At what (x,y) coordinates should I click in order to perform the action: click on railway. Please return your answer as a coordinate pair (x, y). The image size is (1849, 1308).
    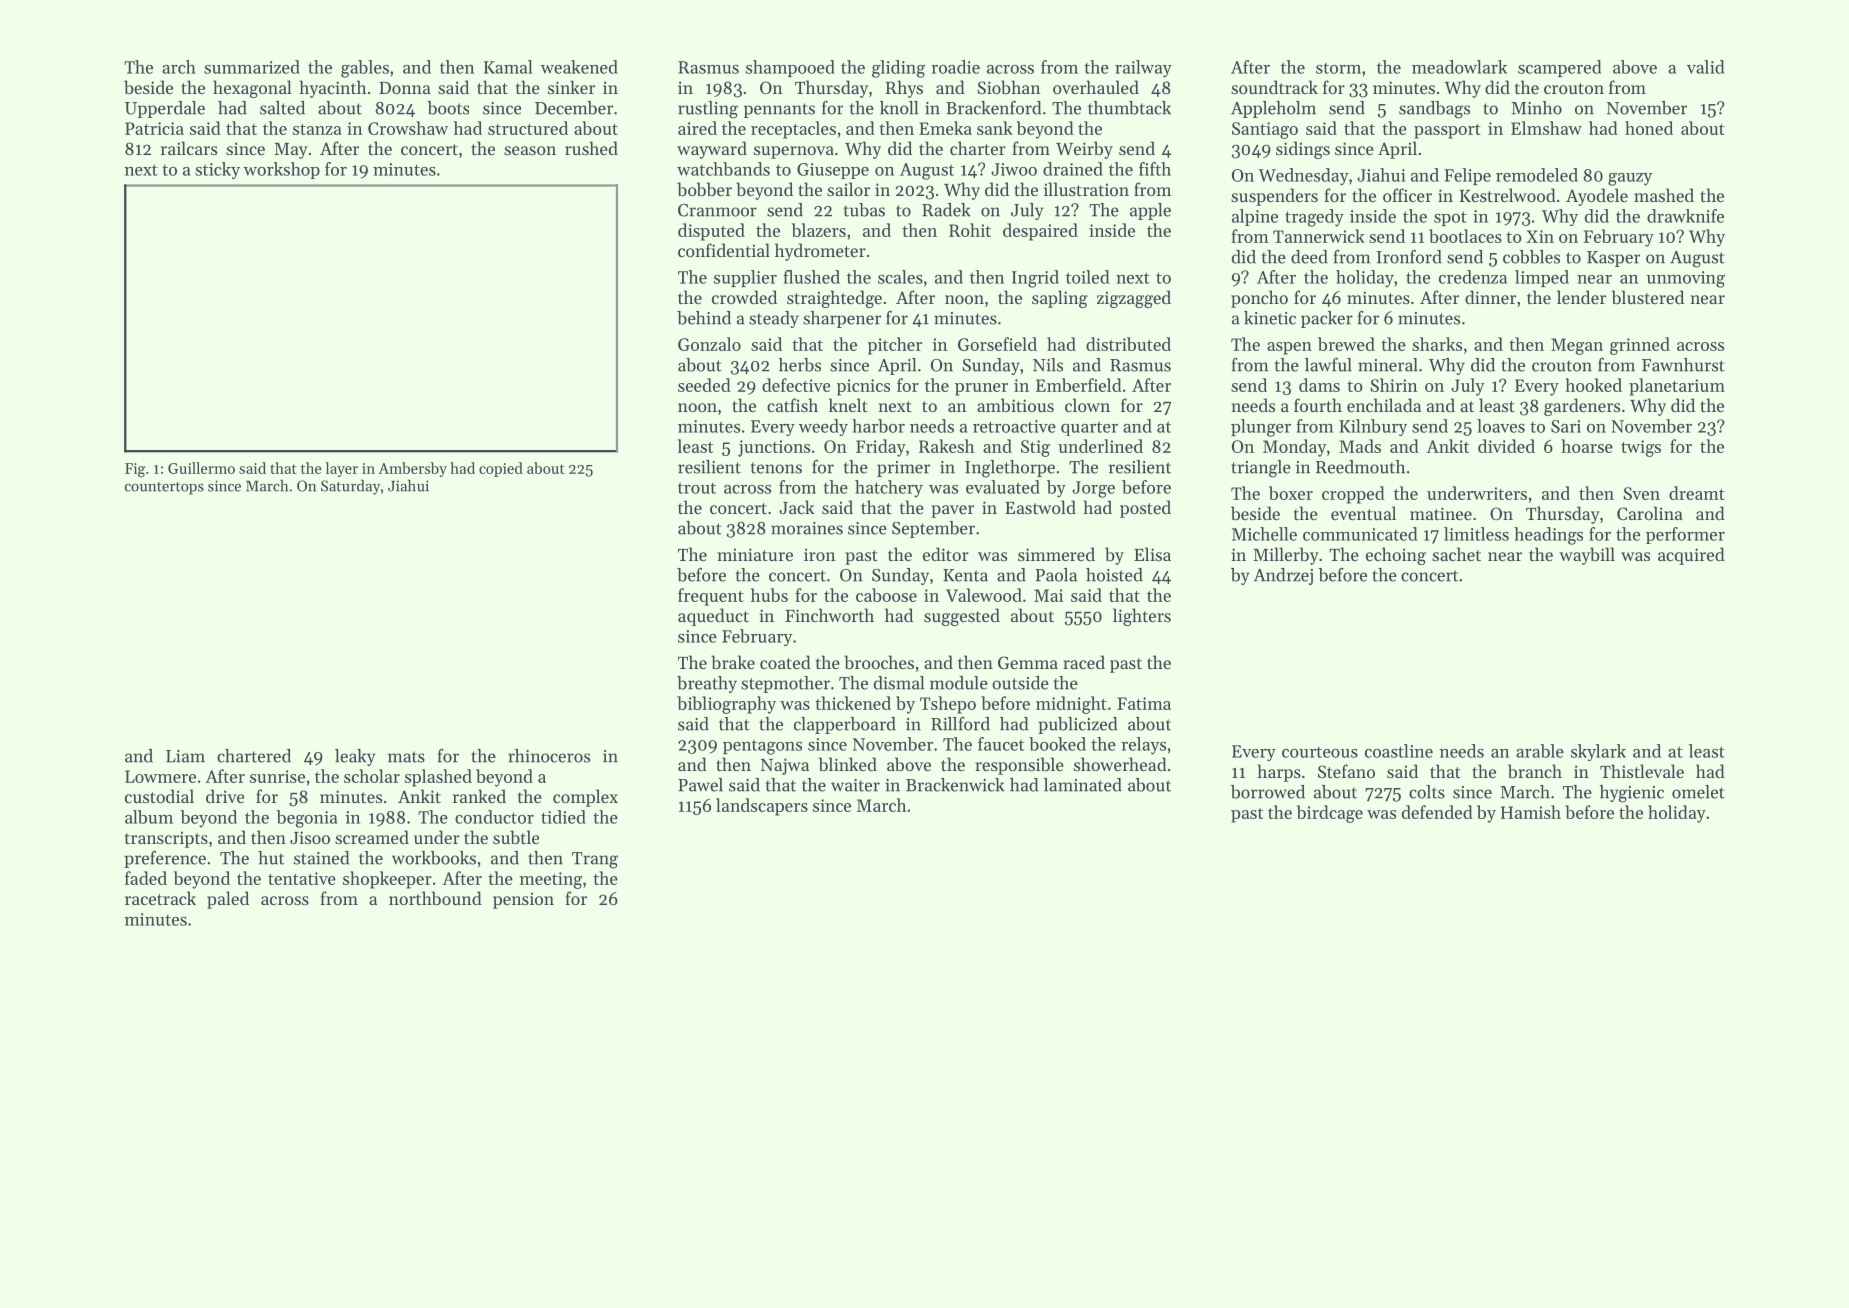
    Looking at the image, I should click on (1143, 69).
